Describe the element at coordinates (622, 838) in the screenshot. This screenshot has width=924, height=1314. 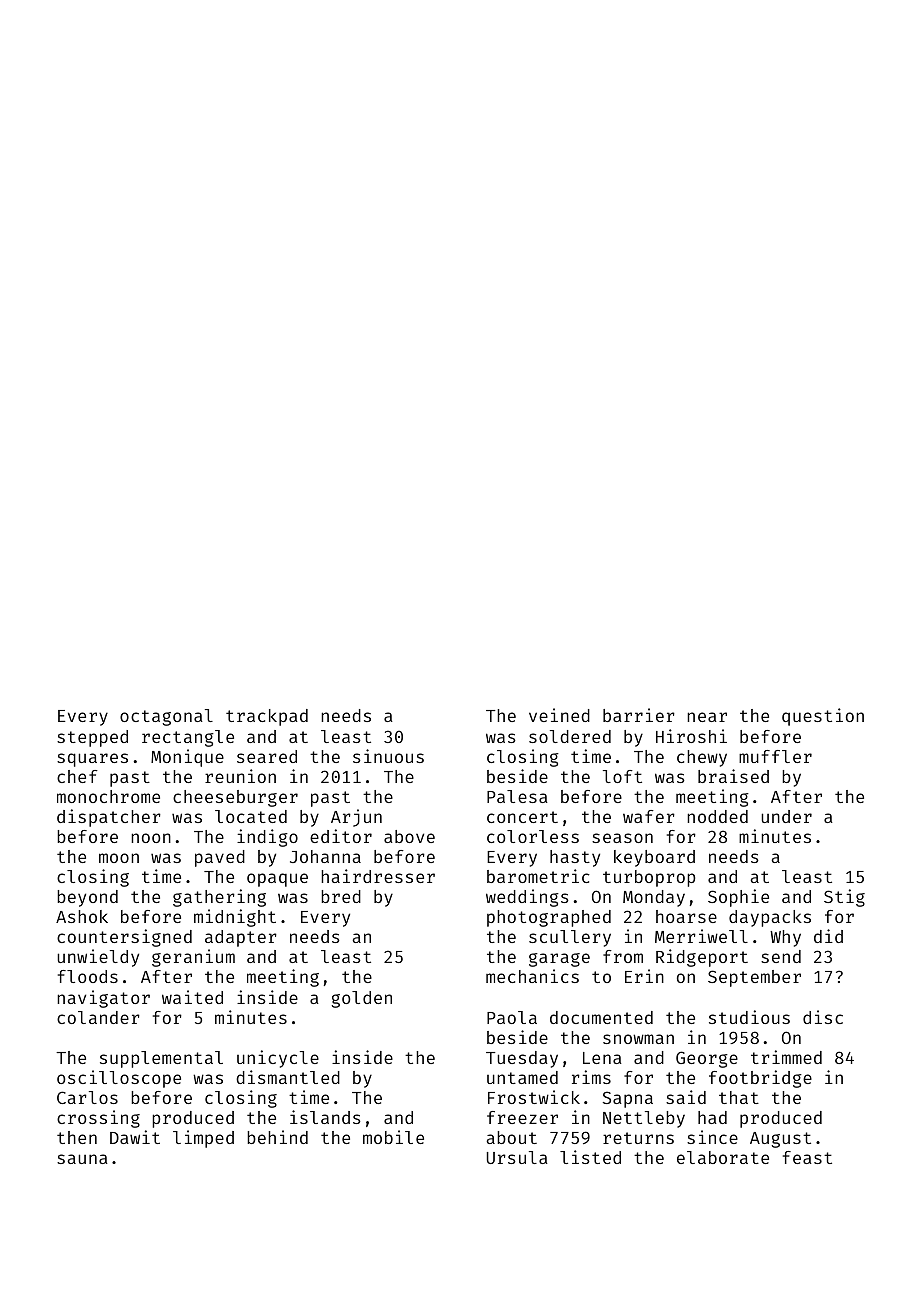
I see `season` at that location.
